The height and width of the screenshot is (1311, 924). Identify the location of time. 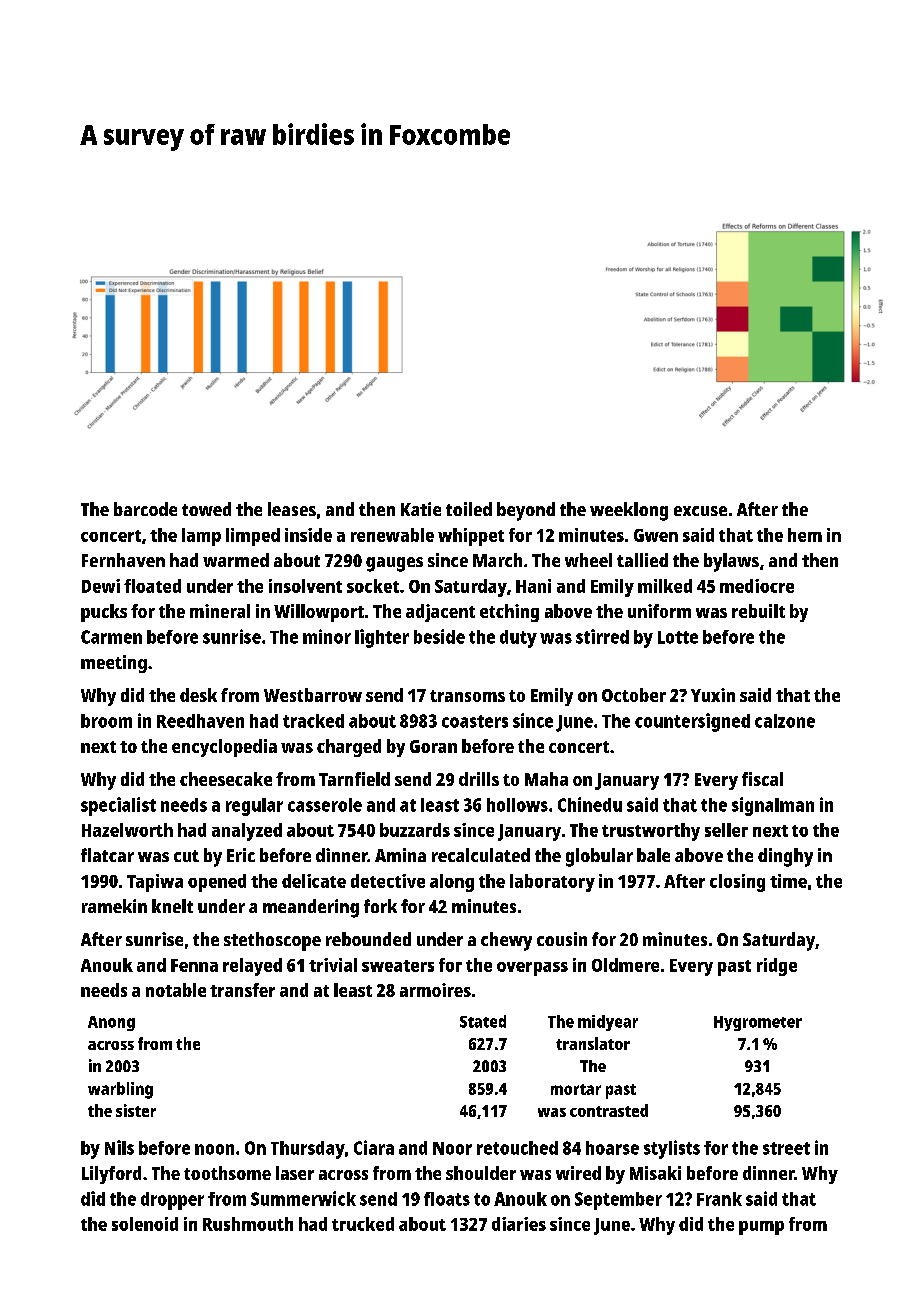
(788, 881).
